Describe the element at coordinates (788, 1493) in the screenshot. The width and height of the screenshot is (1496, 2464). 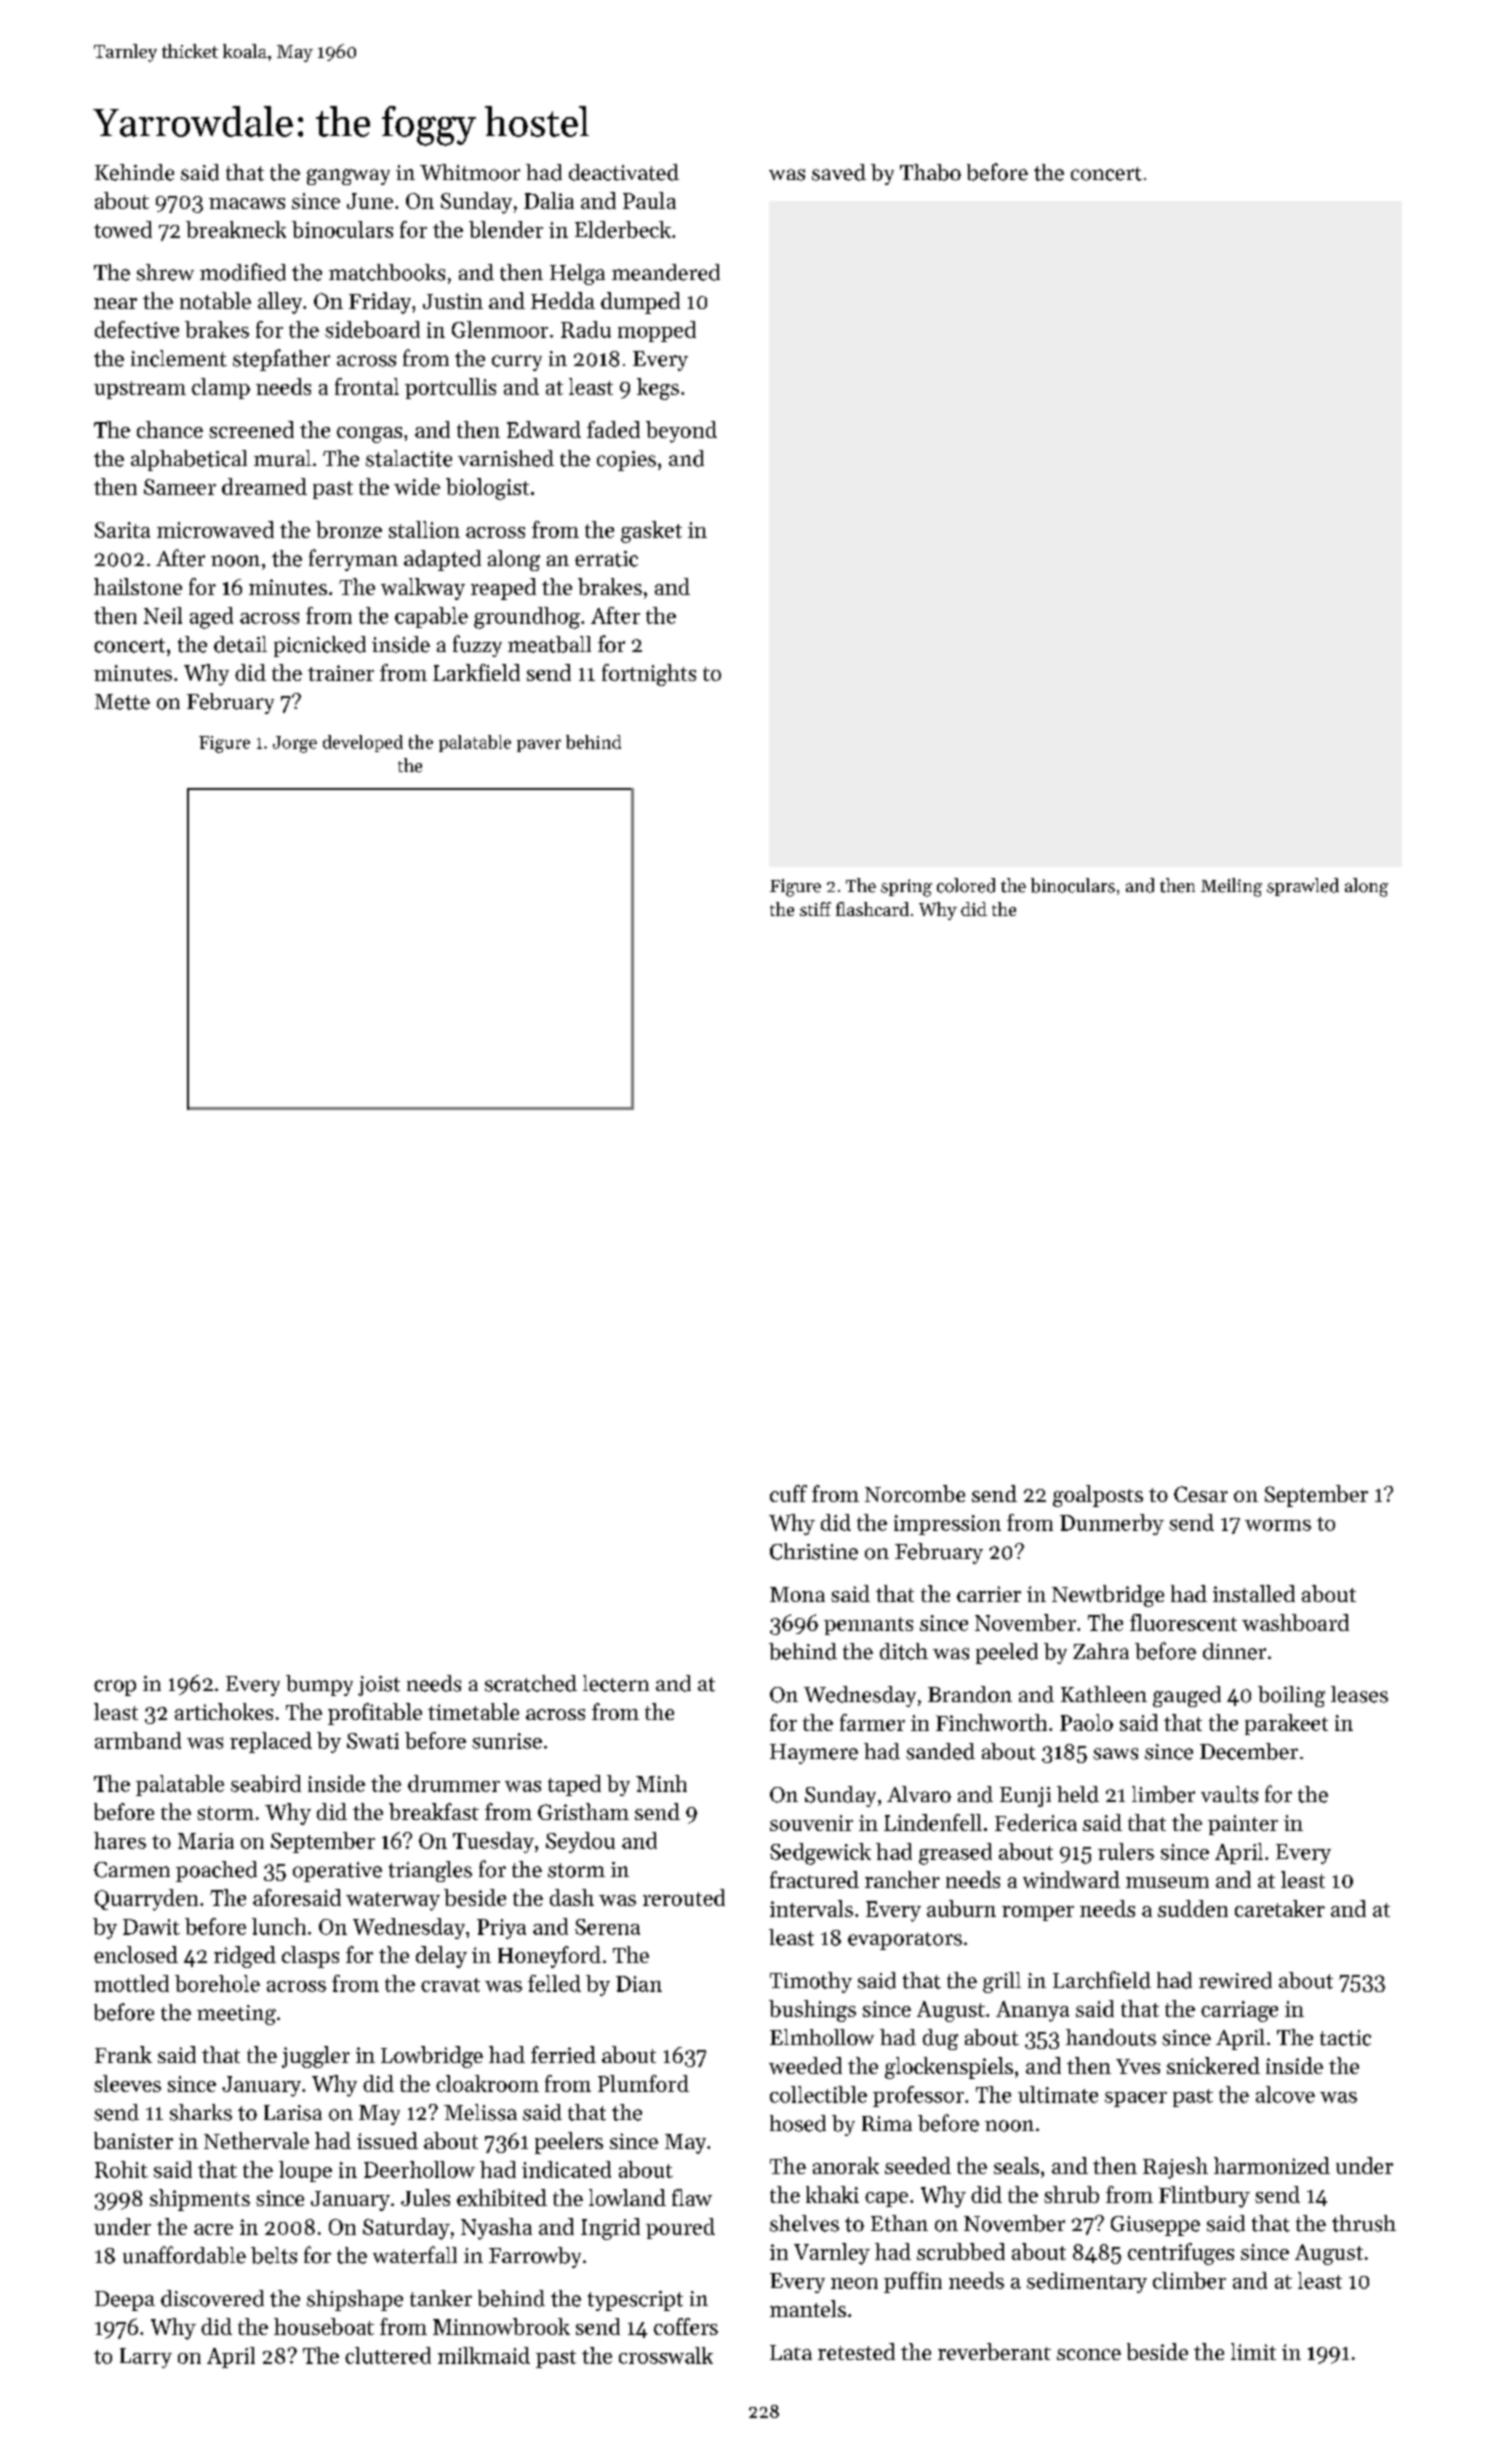
I see `cuff` at that location.
